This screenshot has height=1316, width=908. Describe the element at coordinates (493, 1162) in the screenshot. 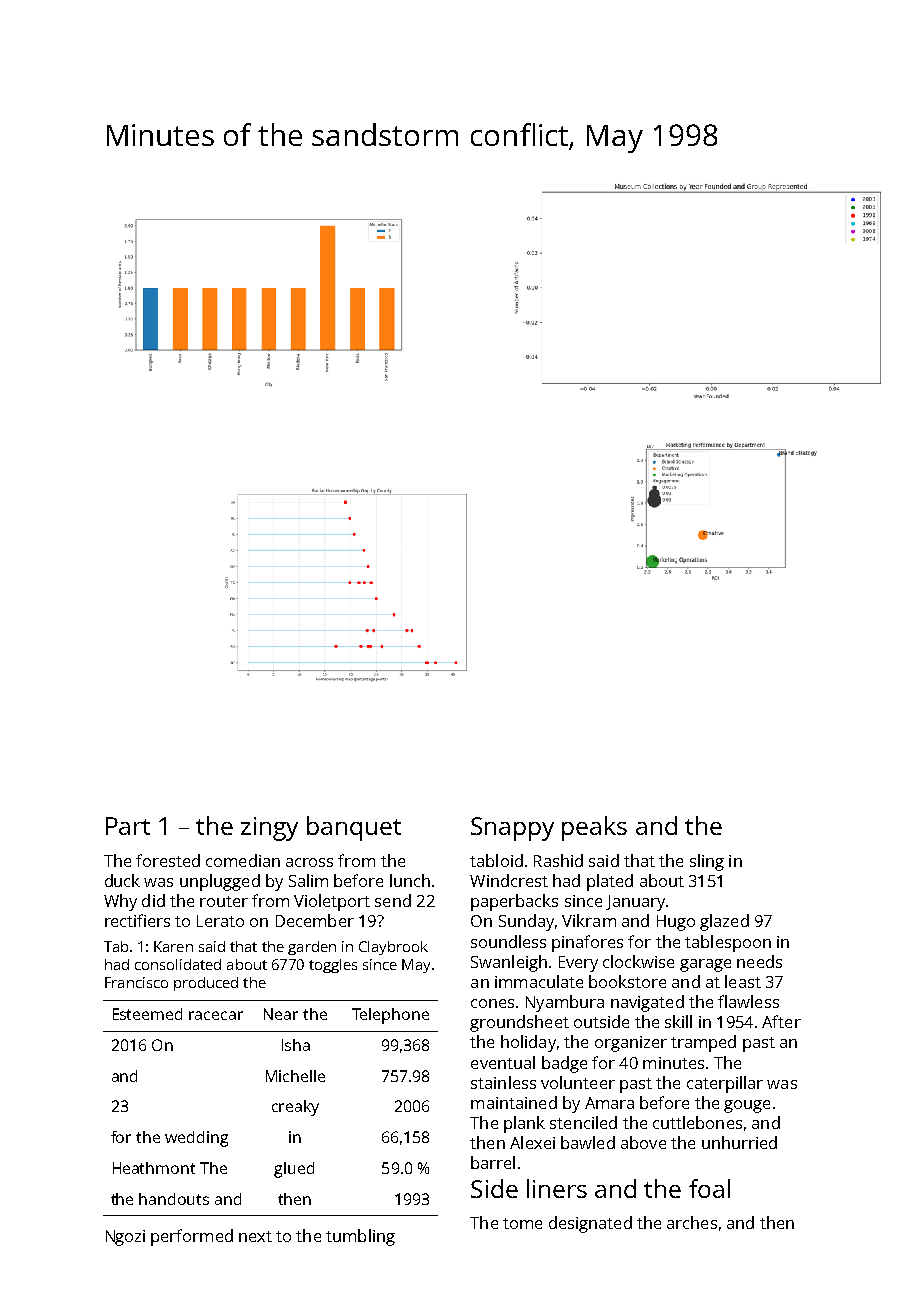

I see `barrel` at that location.
